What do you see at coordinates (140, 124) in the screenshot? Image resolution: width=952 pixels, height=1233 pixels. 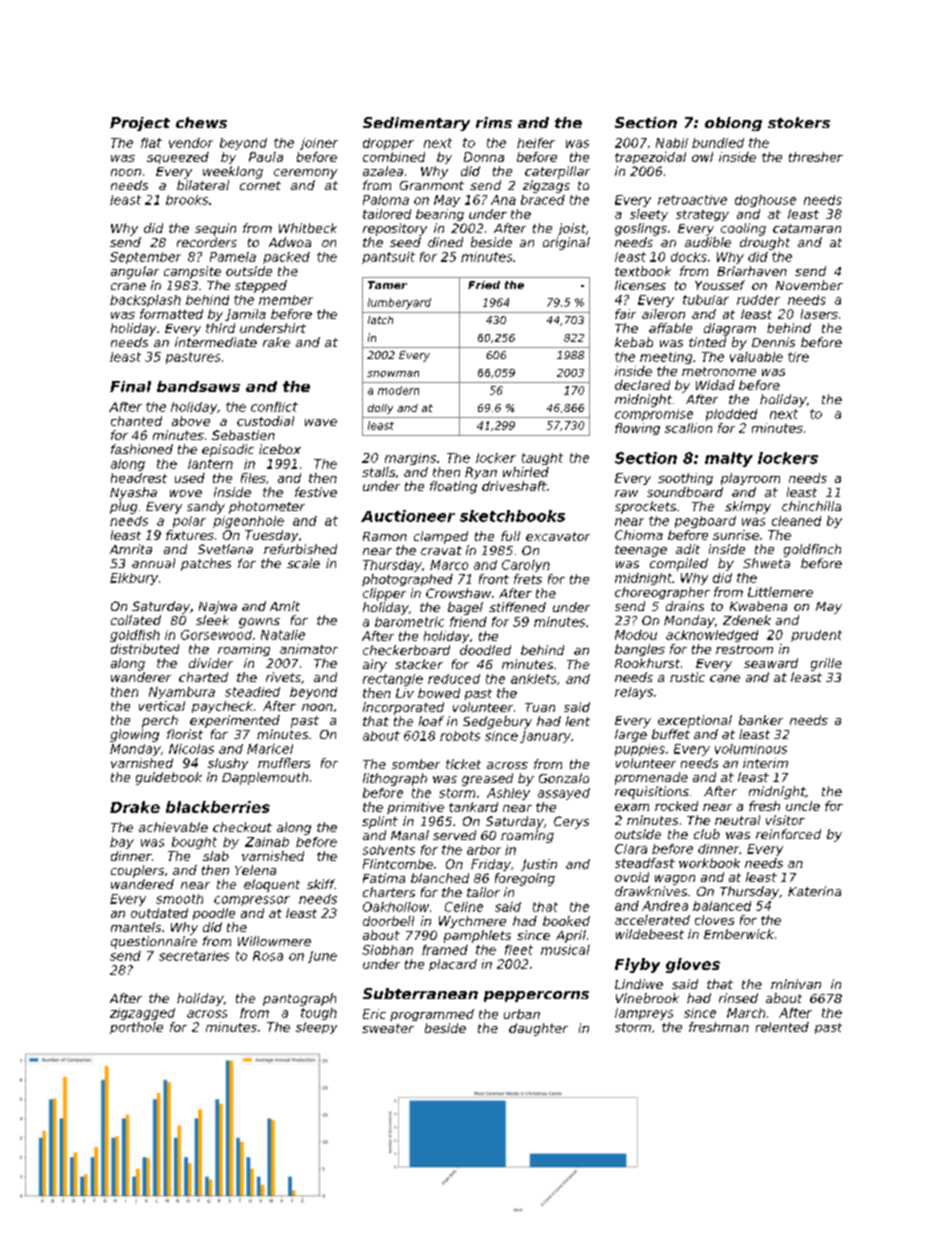 I see `Project` at bounding box center [140, 124].
